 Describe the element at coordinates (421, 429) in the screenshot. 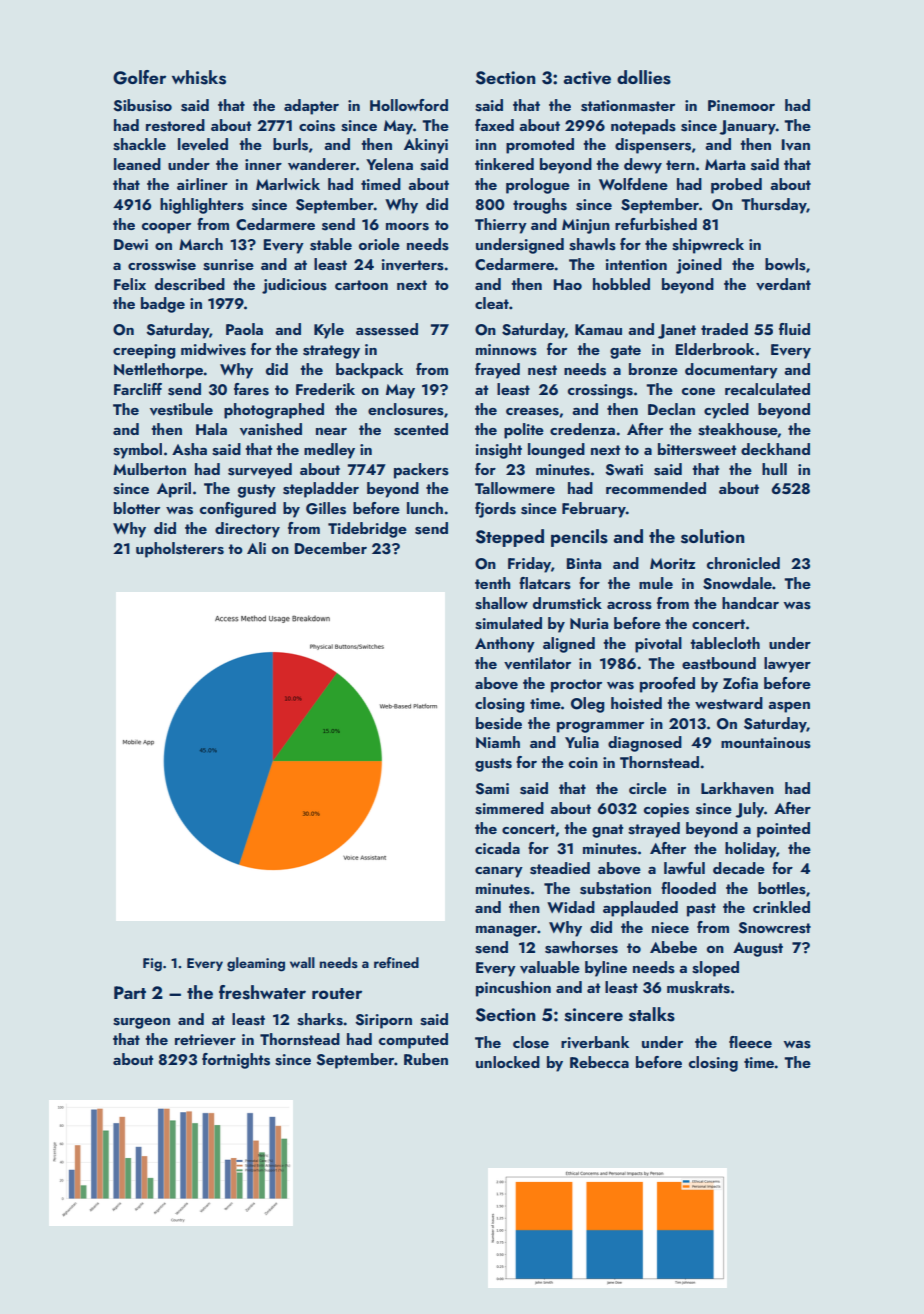

I see `scented` at that location.
